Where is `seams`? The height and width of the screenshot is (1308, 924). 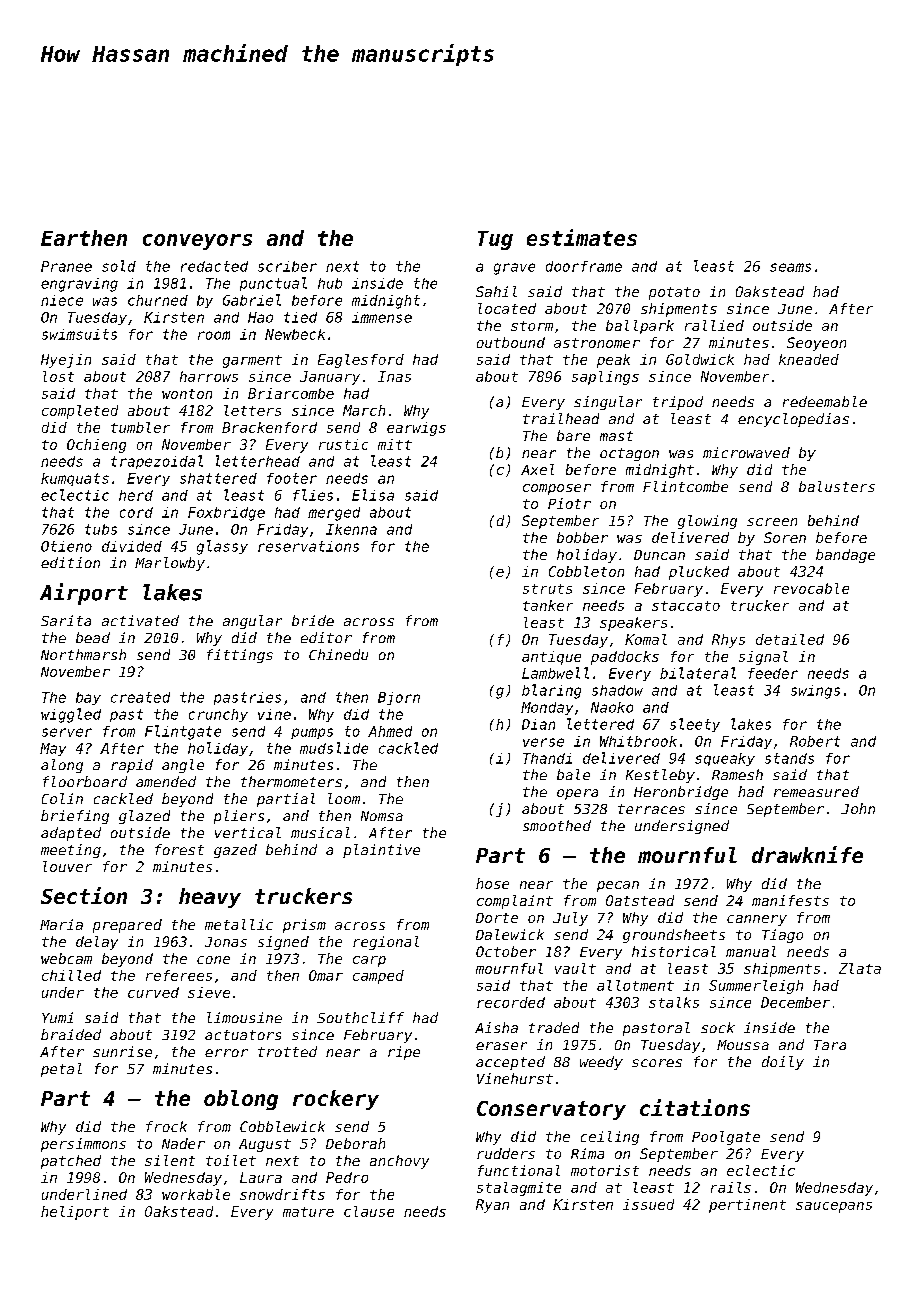
seams is located at coordinates (790, 267).
